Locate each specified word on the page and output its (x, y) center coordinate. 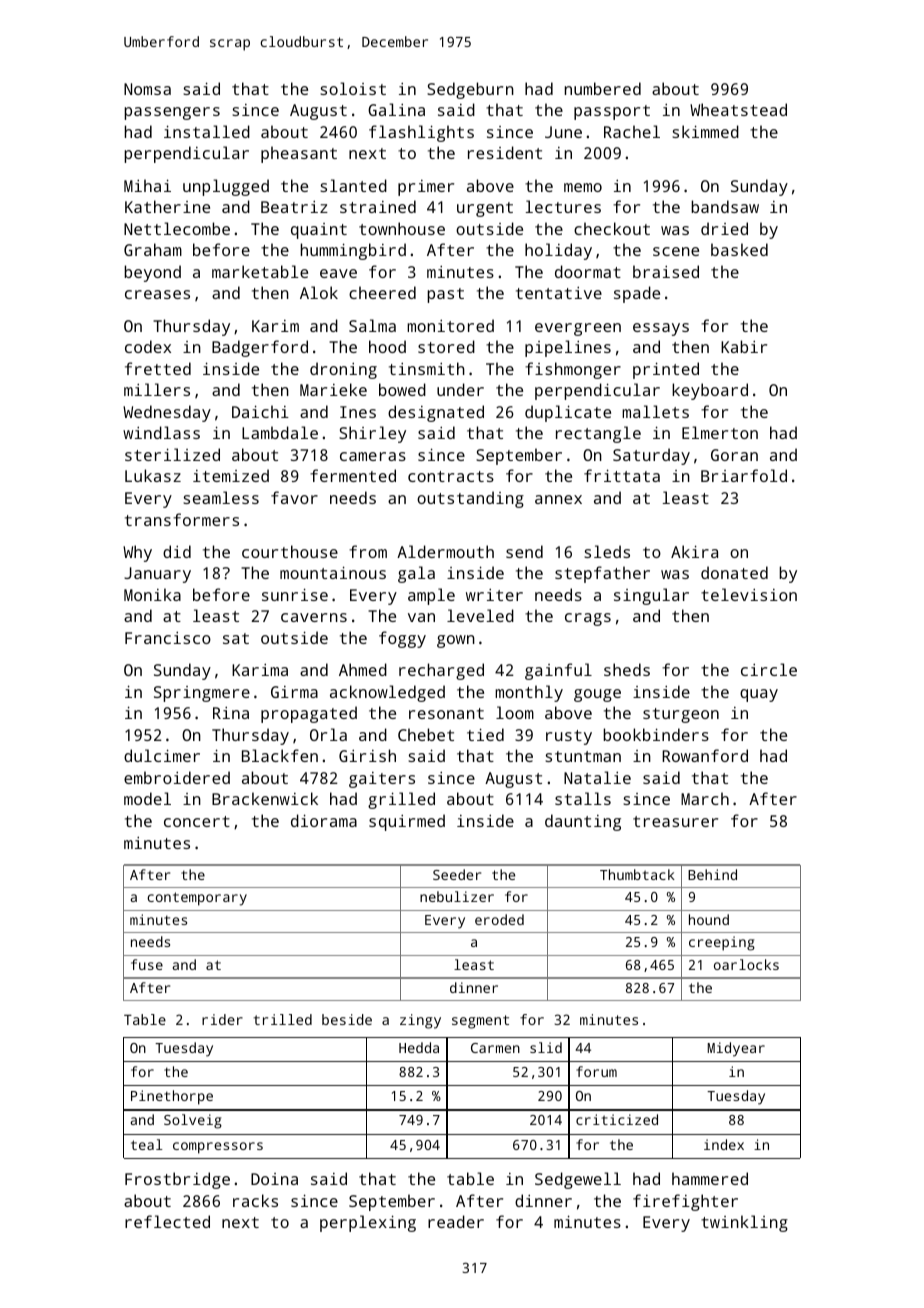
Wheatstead (738, 109)
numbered (603, 88)
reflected (167, 1221)
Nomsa (147, 89)
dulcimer (162, 755)
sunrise (295, 594)
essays (661, 329)
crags (588, 619)
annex (558, 499)
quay (759, 695)
